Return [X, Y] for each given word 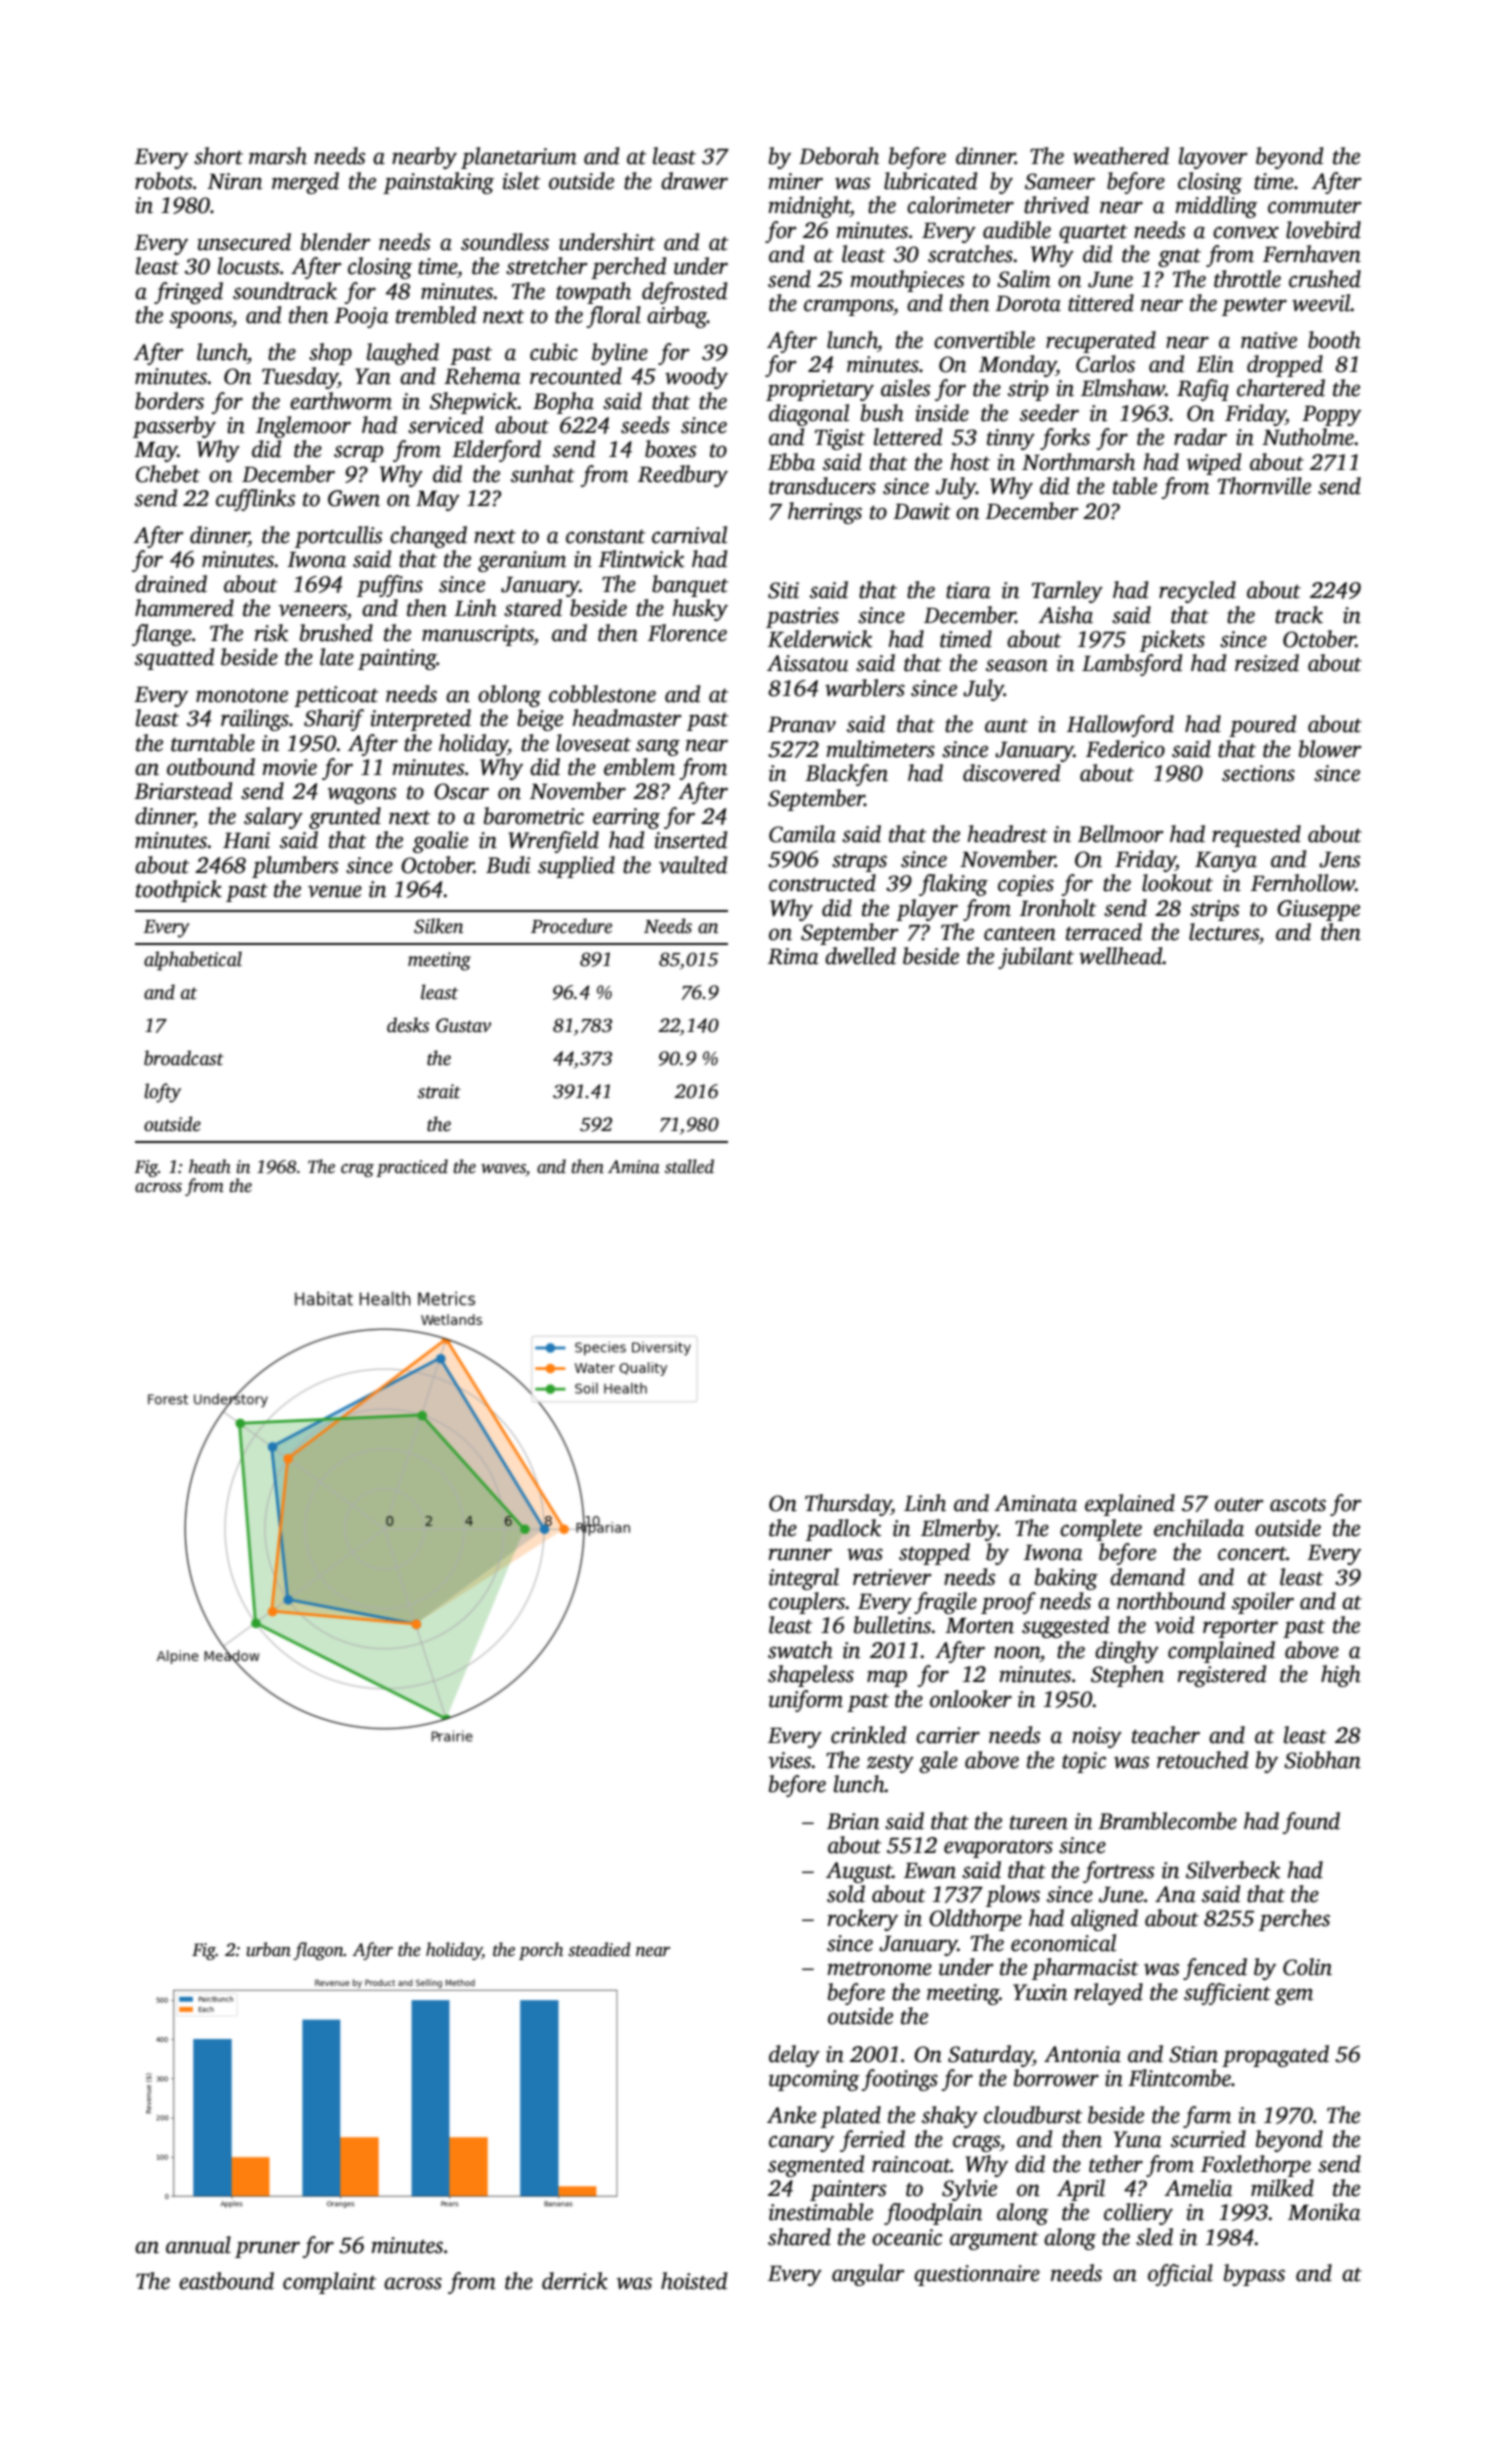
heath [210, 1166]
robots [163, 181]
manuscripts [478, 635]
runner [800, 1554]
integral [804, 1579]
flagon [318, 1951]
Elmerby [959, 1530]
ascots [1298, 1504]
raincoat [911, 2164]
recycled [1197, 592]
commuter [1315, 207]
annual [198, 2245]
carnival [689, 535]
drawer [694, 181]
